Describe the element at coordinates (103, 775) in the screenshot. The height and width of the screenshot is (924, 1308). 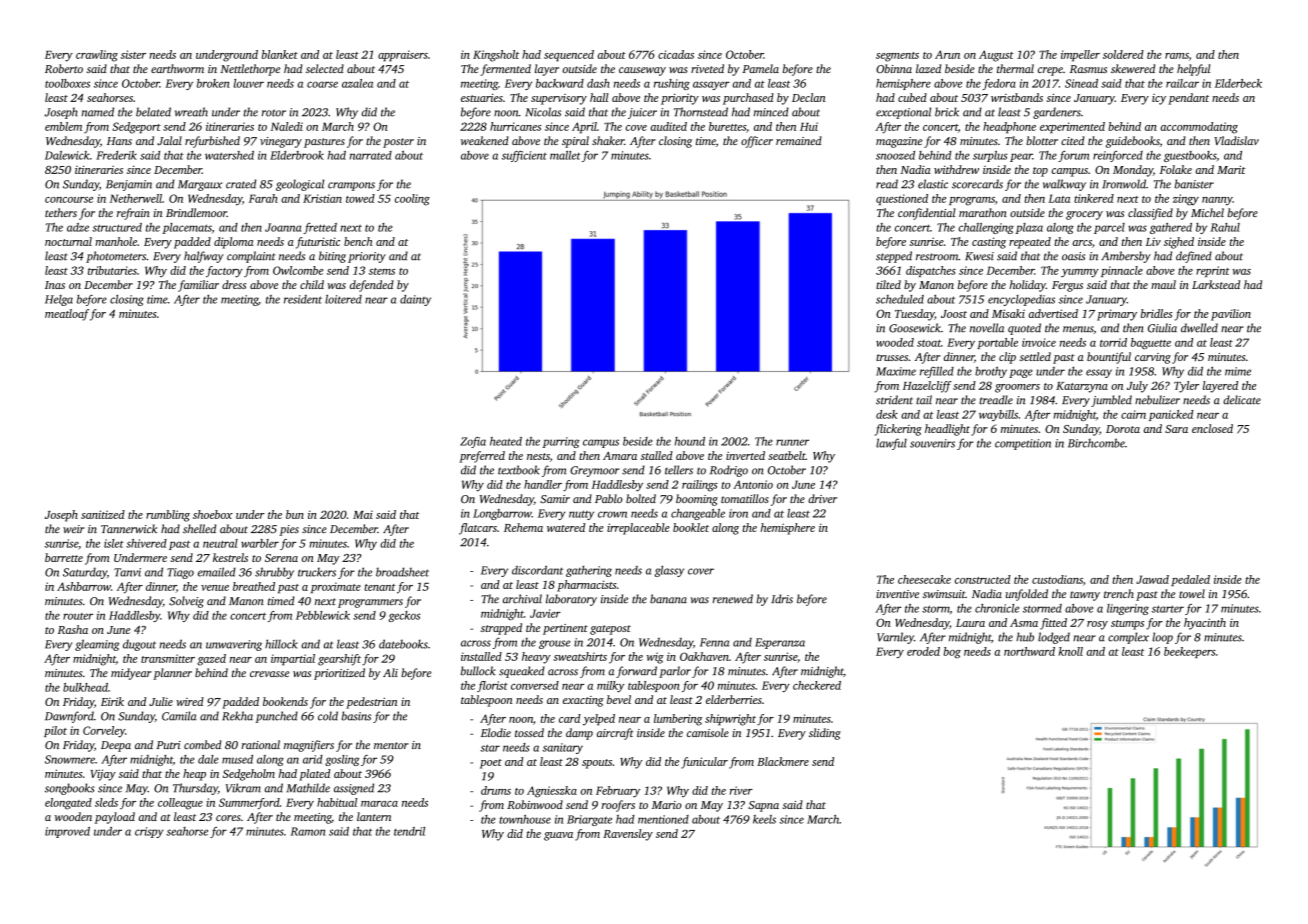
I see `Vijay` at that location.
